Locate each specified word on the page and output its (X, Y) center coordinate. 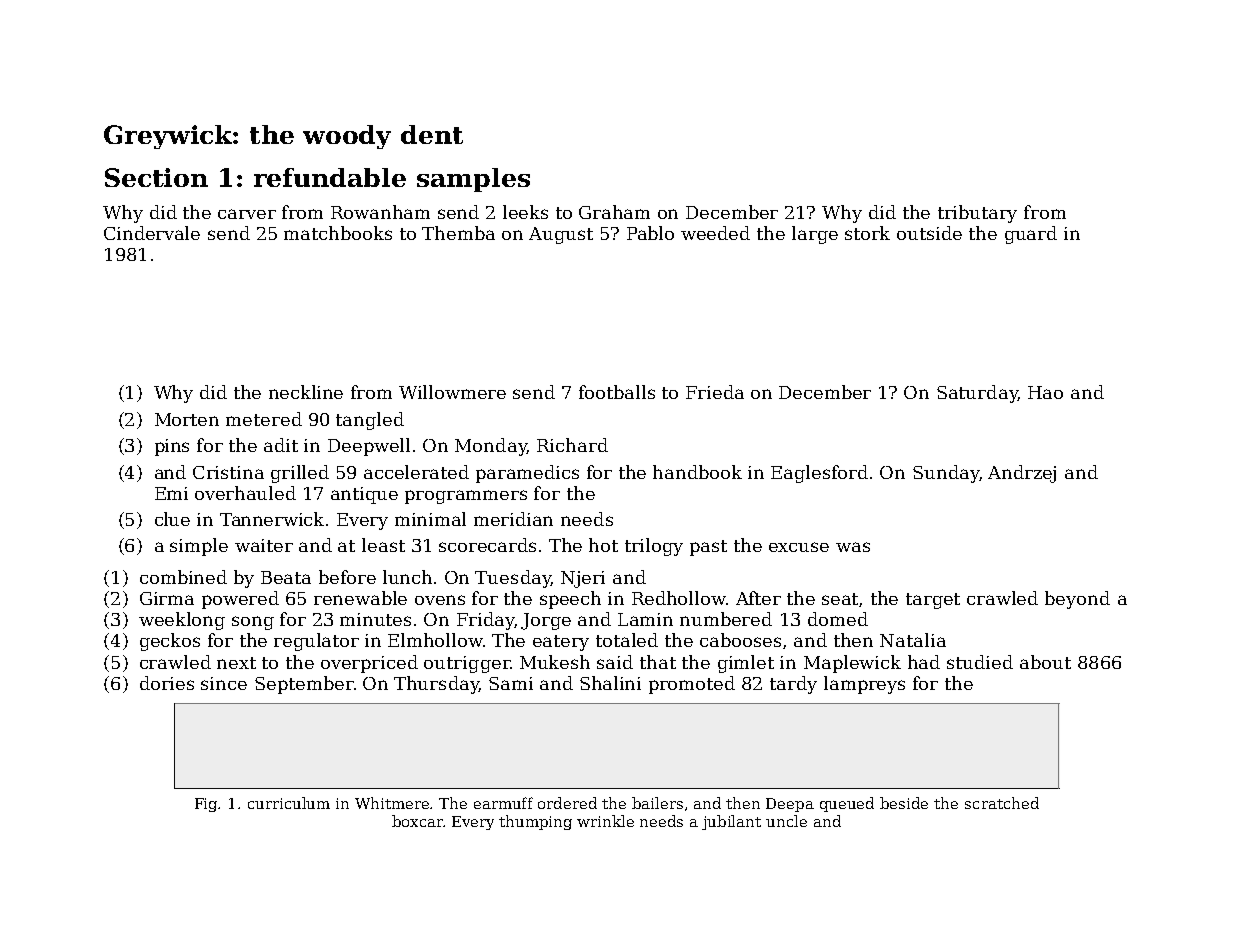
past (708, 548)
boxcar (417, 821)
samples (473, 180)
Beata (286, 577)
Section (156, 177)
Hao (1045, 392)
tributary (977, 214)
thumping (535, 822)
